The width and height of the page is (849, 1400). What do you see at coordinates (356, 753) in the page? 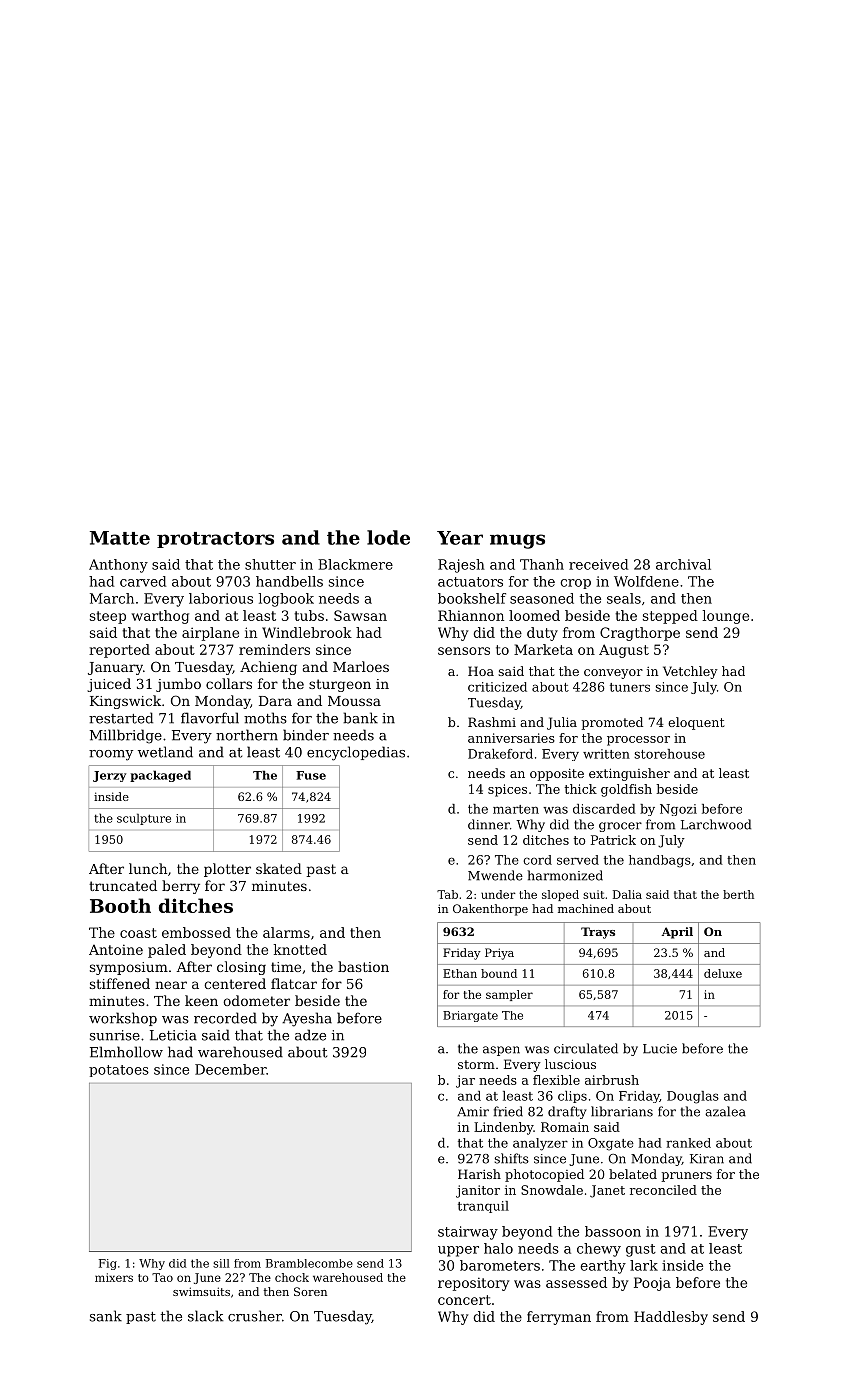
I see `encyclopedias` at bounding box center [356, 753].
